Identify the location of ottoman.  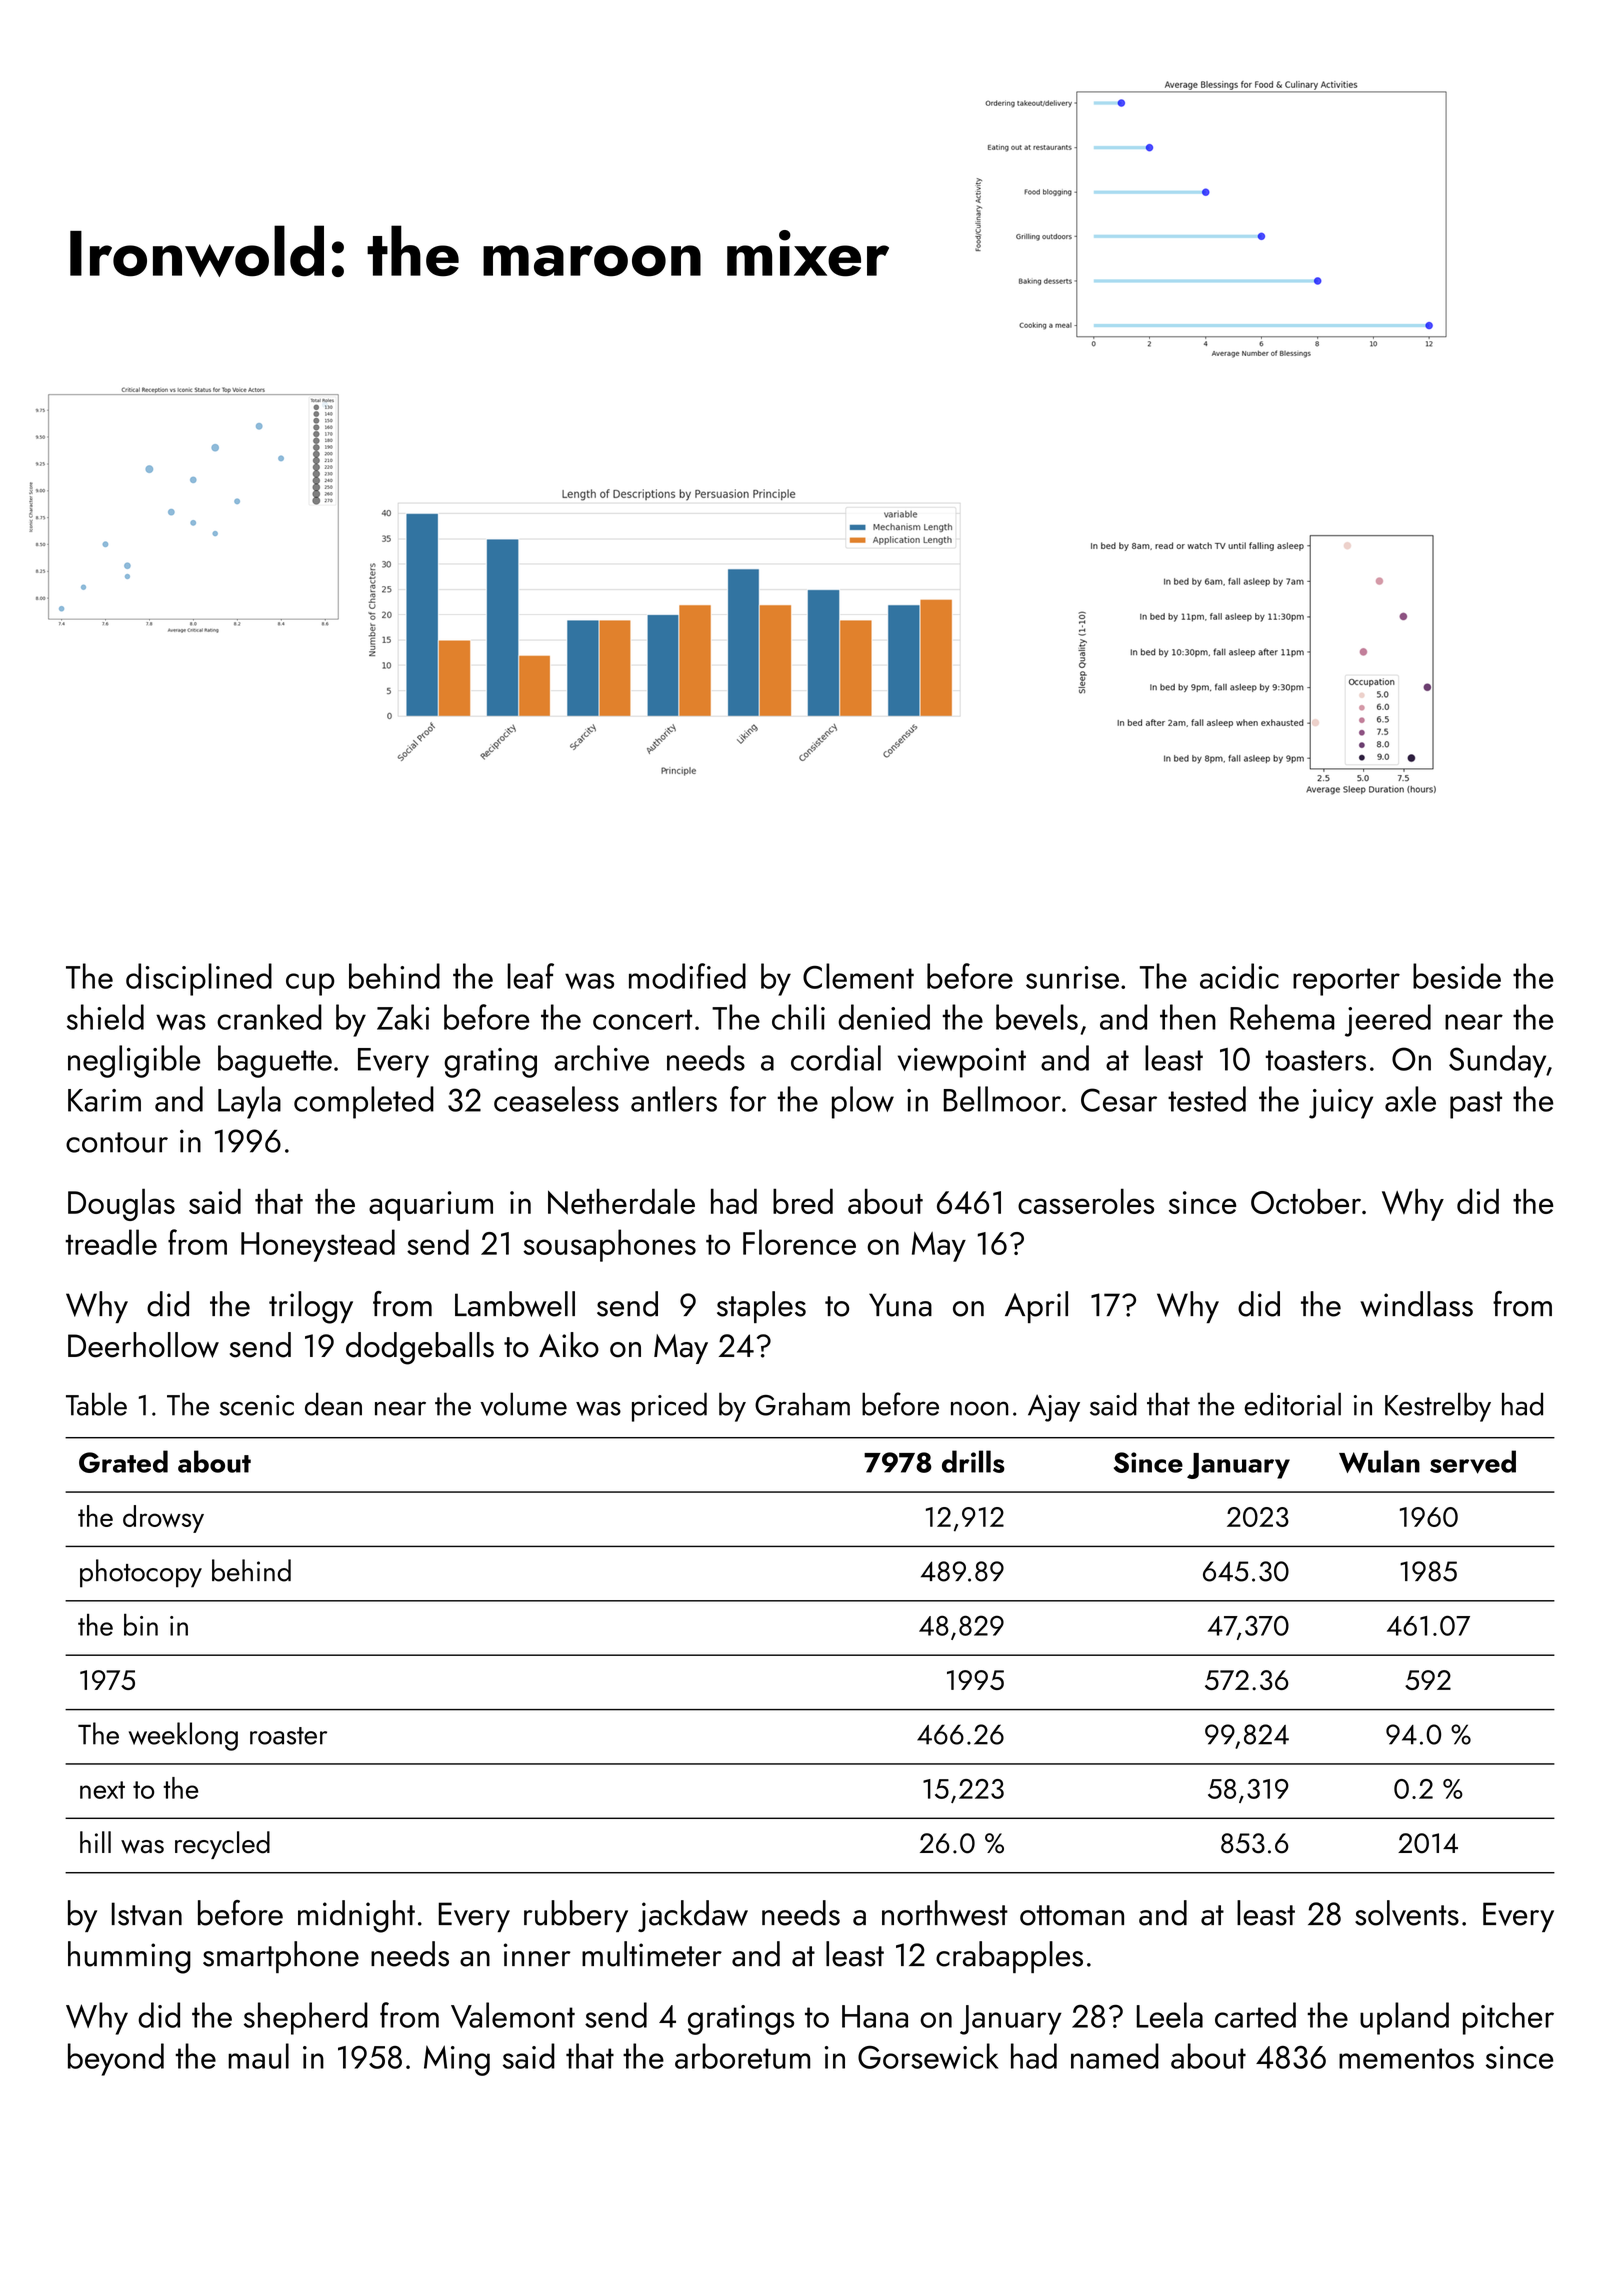
(1072, 1915).
